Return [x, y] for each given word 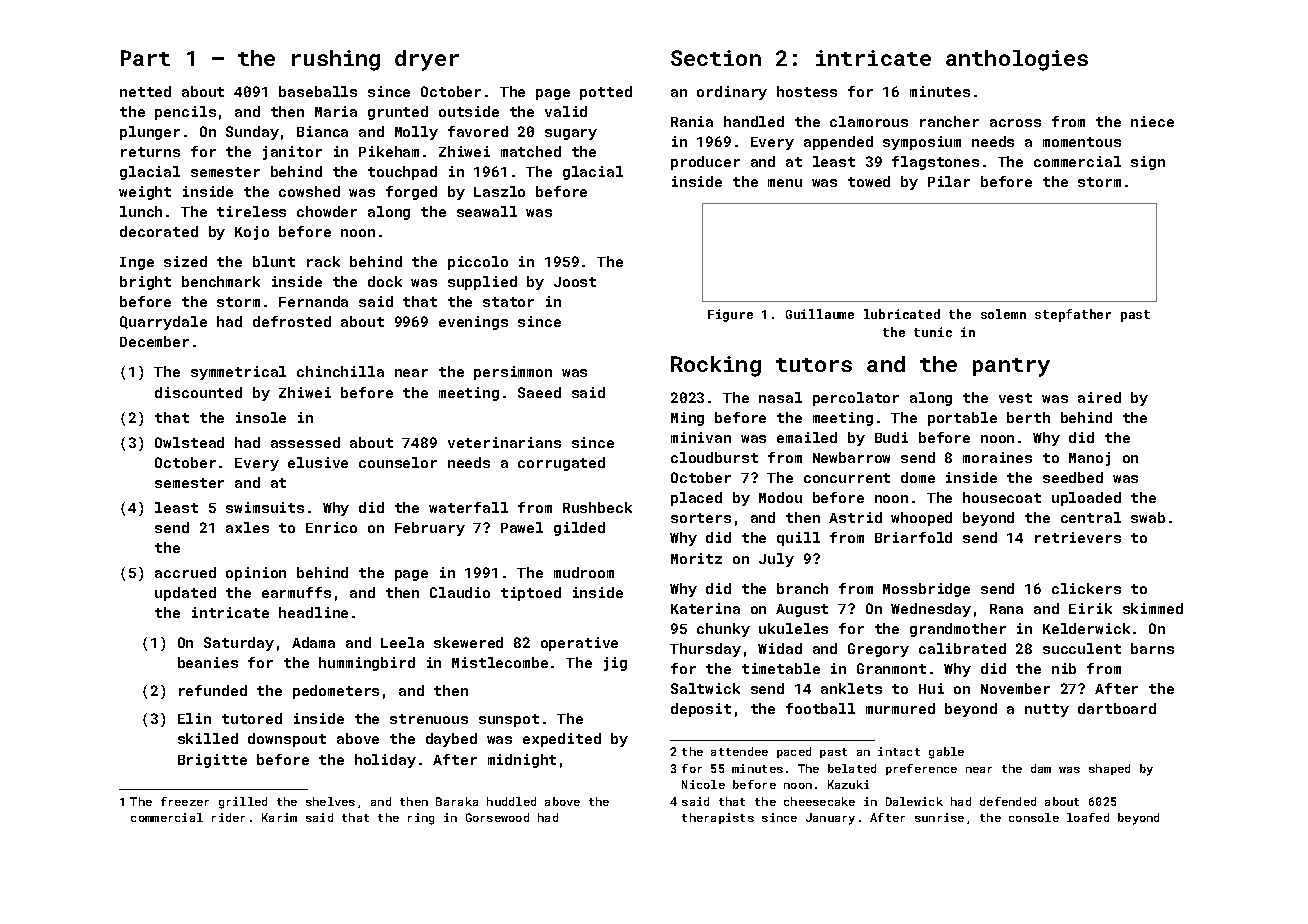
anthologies [1017, 60]
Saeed [539, 392]
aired [1099, 397]
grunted [398, 113]
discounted [198, 392]
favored [478, 131]
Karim [279, 817]
